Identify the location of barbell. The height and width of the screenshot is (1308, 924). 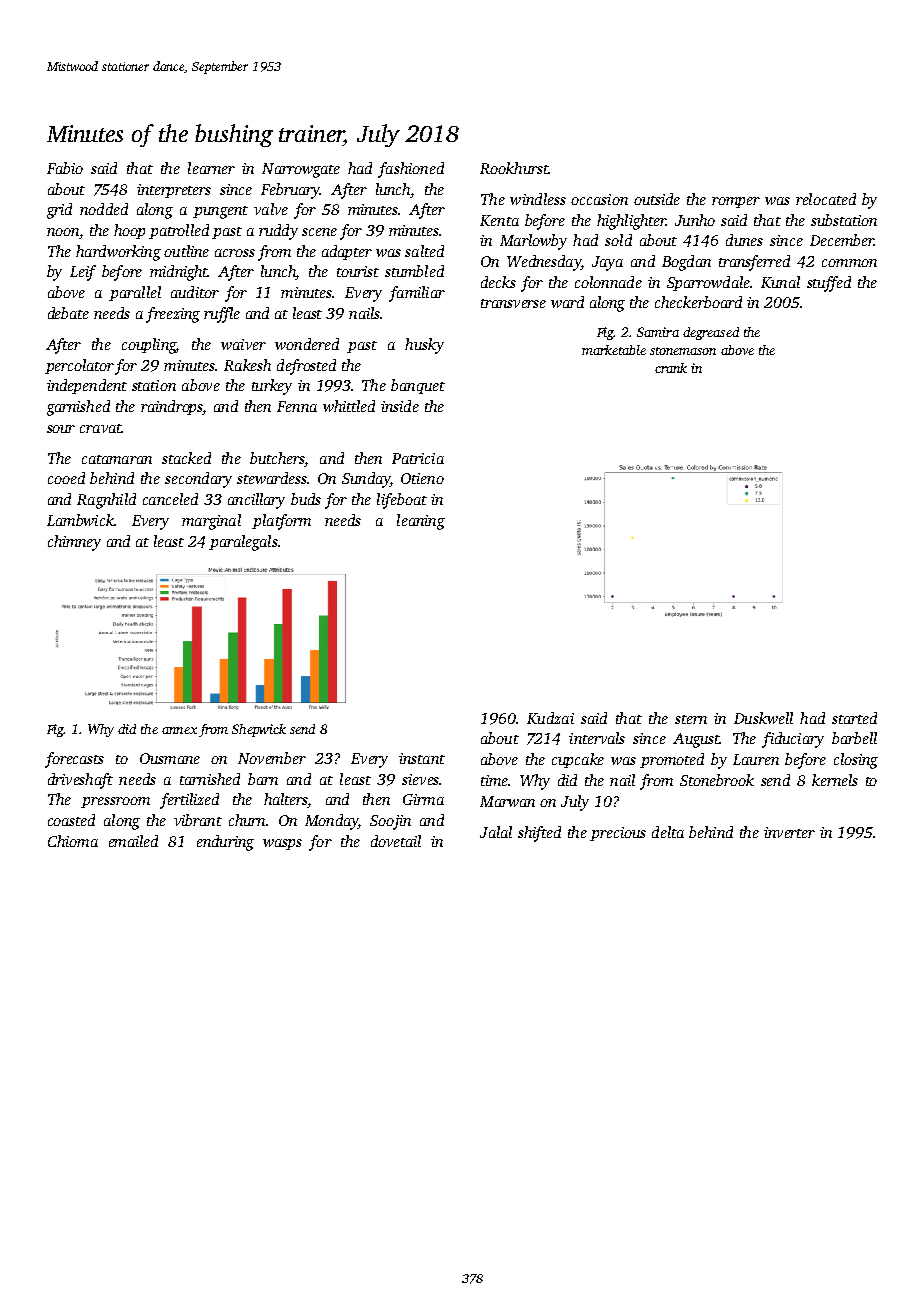
(854, 738).
